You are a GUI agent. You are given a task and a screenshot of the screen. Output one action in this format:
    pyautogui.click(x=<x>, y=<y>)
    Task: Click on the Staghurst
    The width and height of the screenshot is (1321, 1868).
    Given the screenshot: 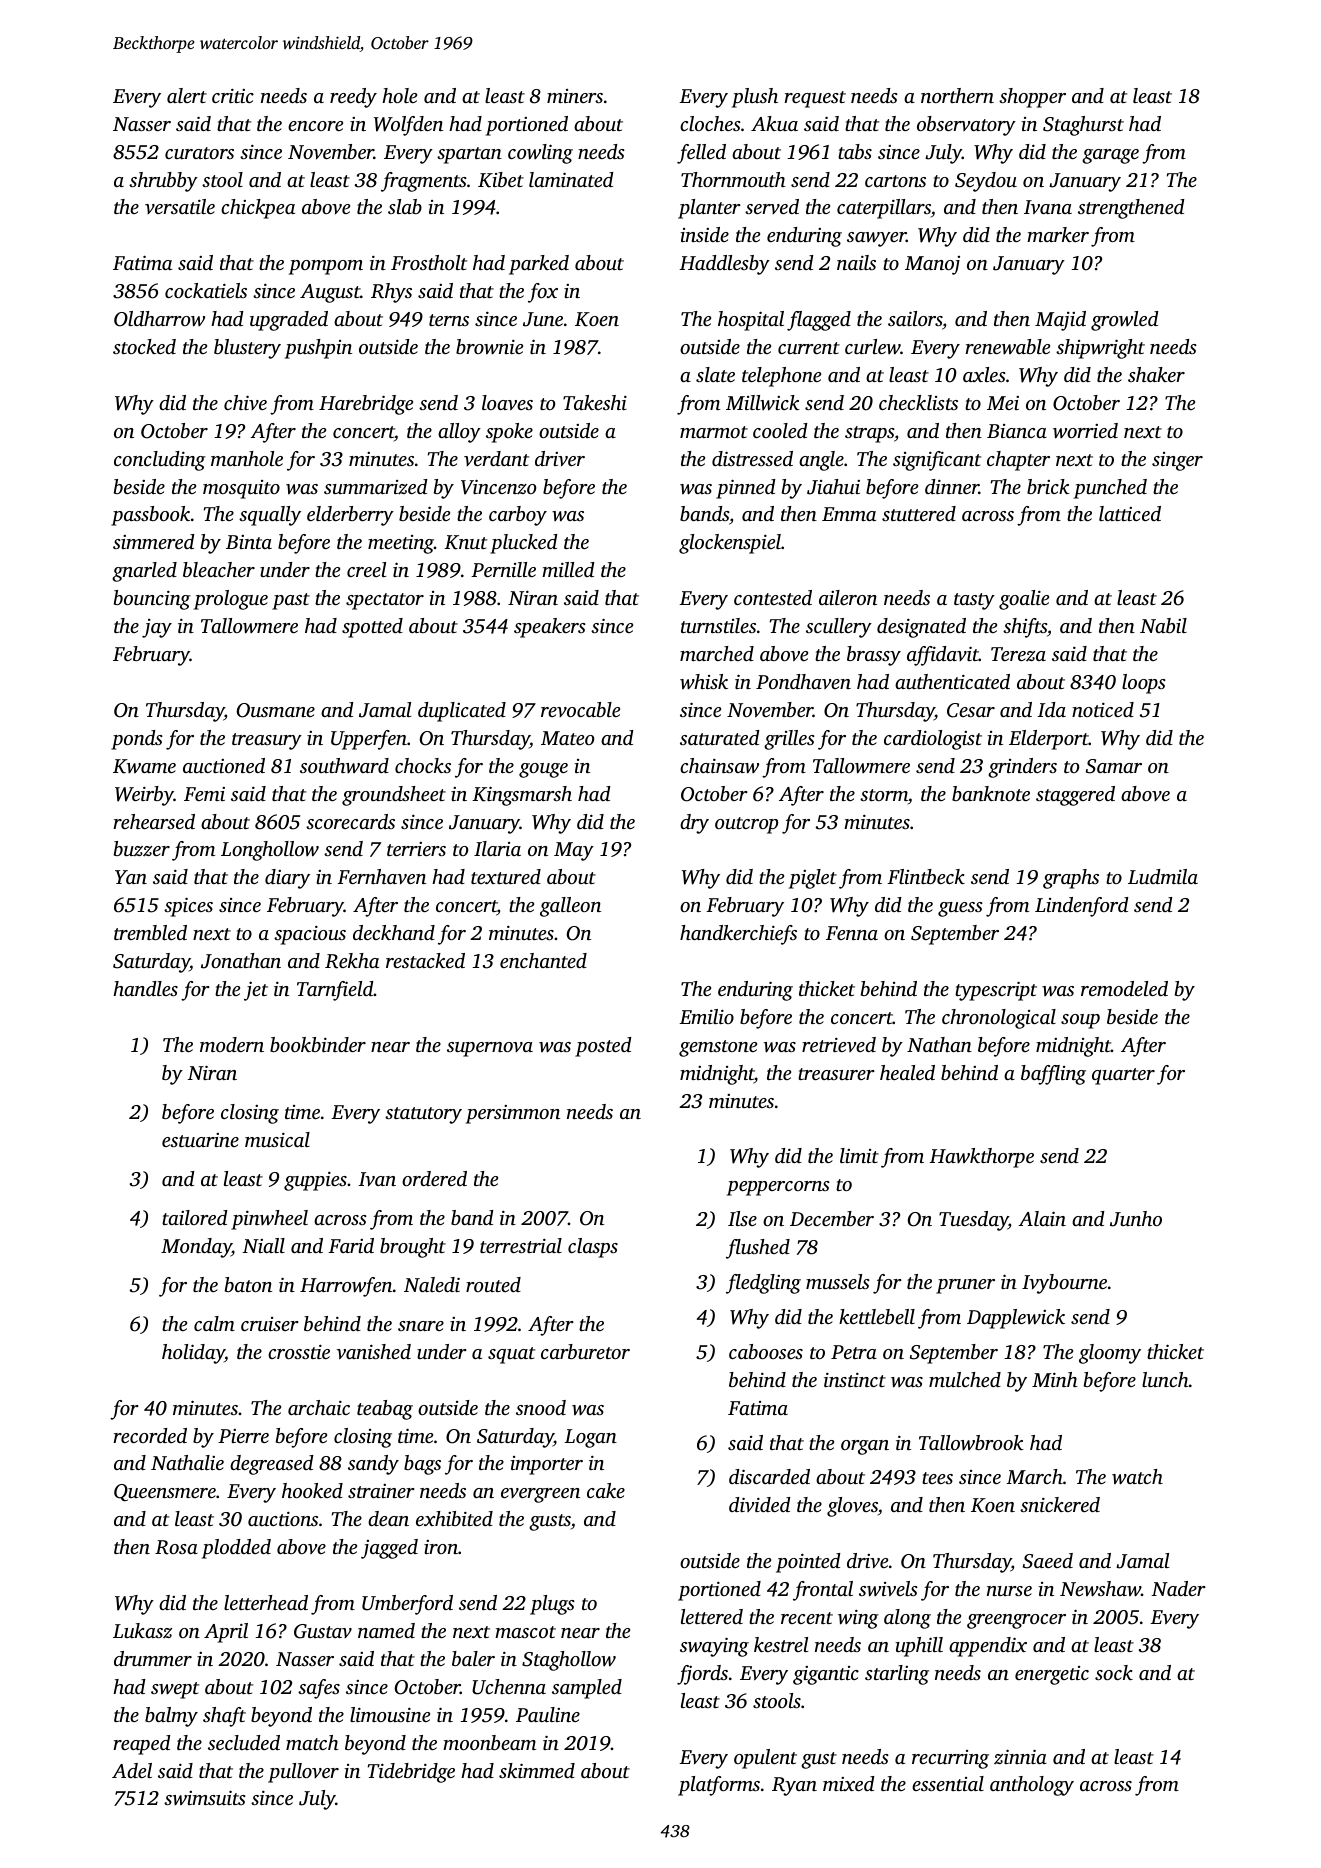 What is the action you would take?
    pyautogui.click(x=1083, y=126)
